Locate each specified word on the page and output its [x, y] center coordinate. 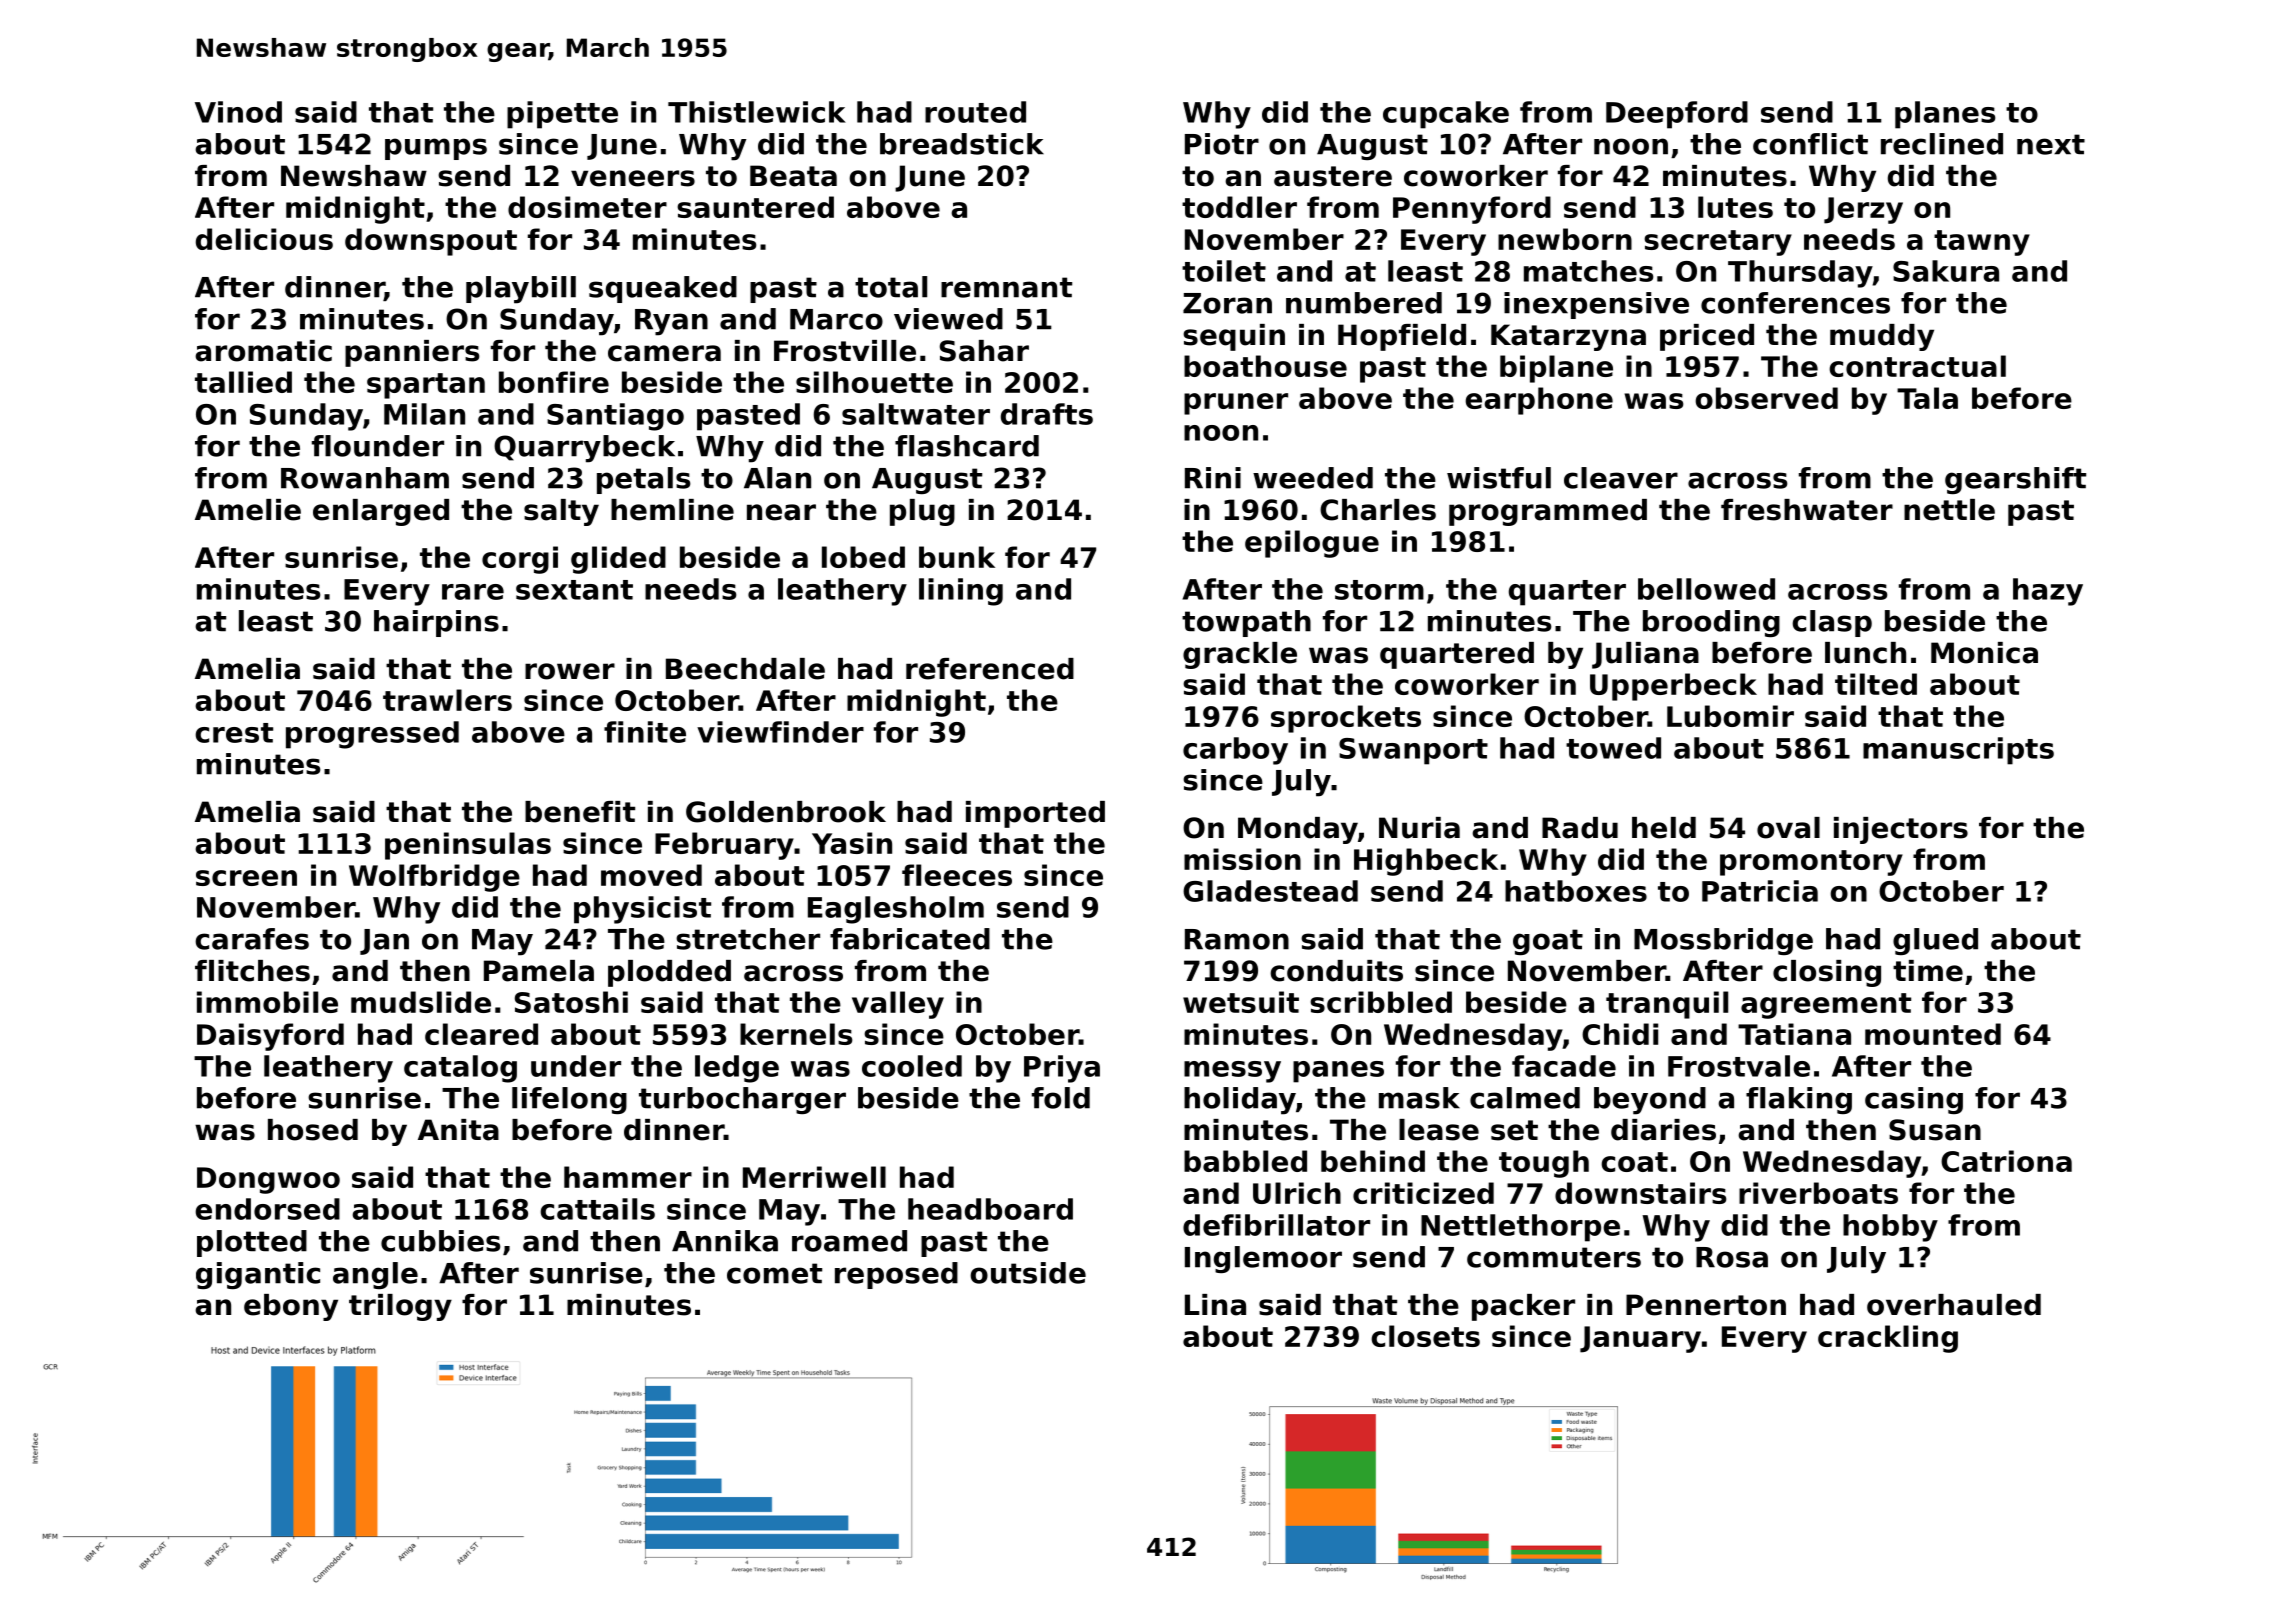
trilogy [400, 1307]
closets [1425, 1336]
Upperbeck [1673, 687]
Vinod [238, 112]
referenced [990, 669]
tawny [1982, 243]
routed [975, 112]
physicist [642, 910]
